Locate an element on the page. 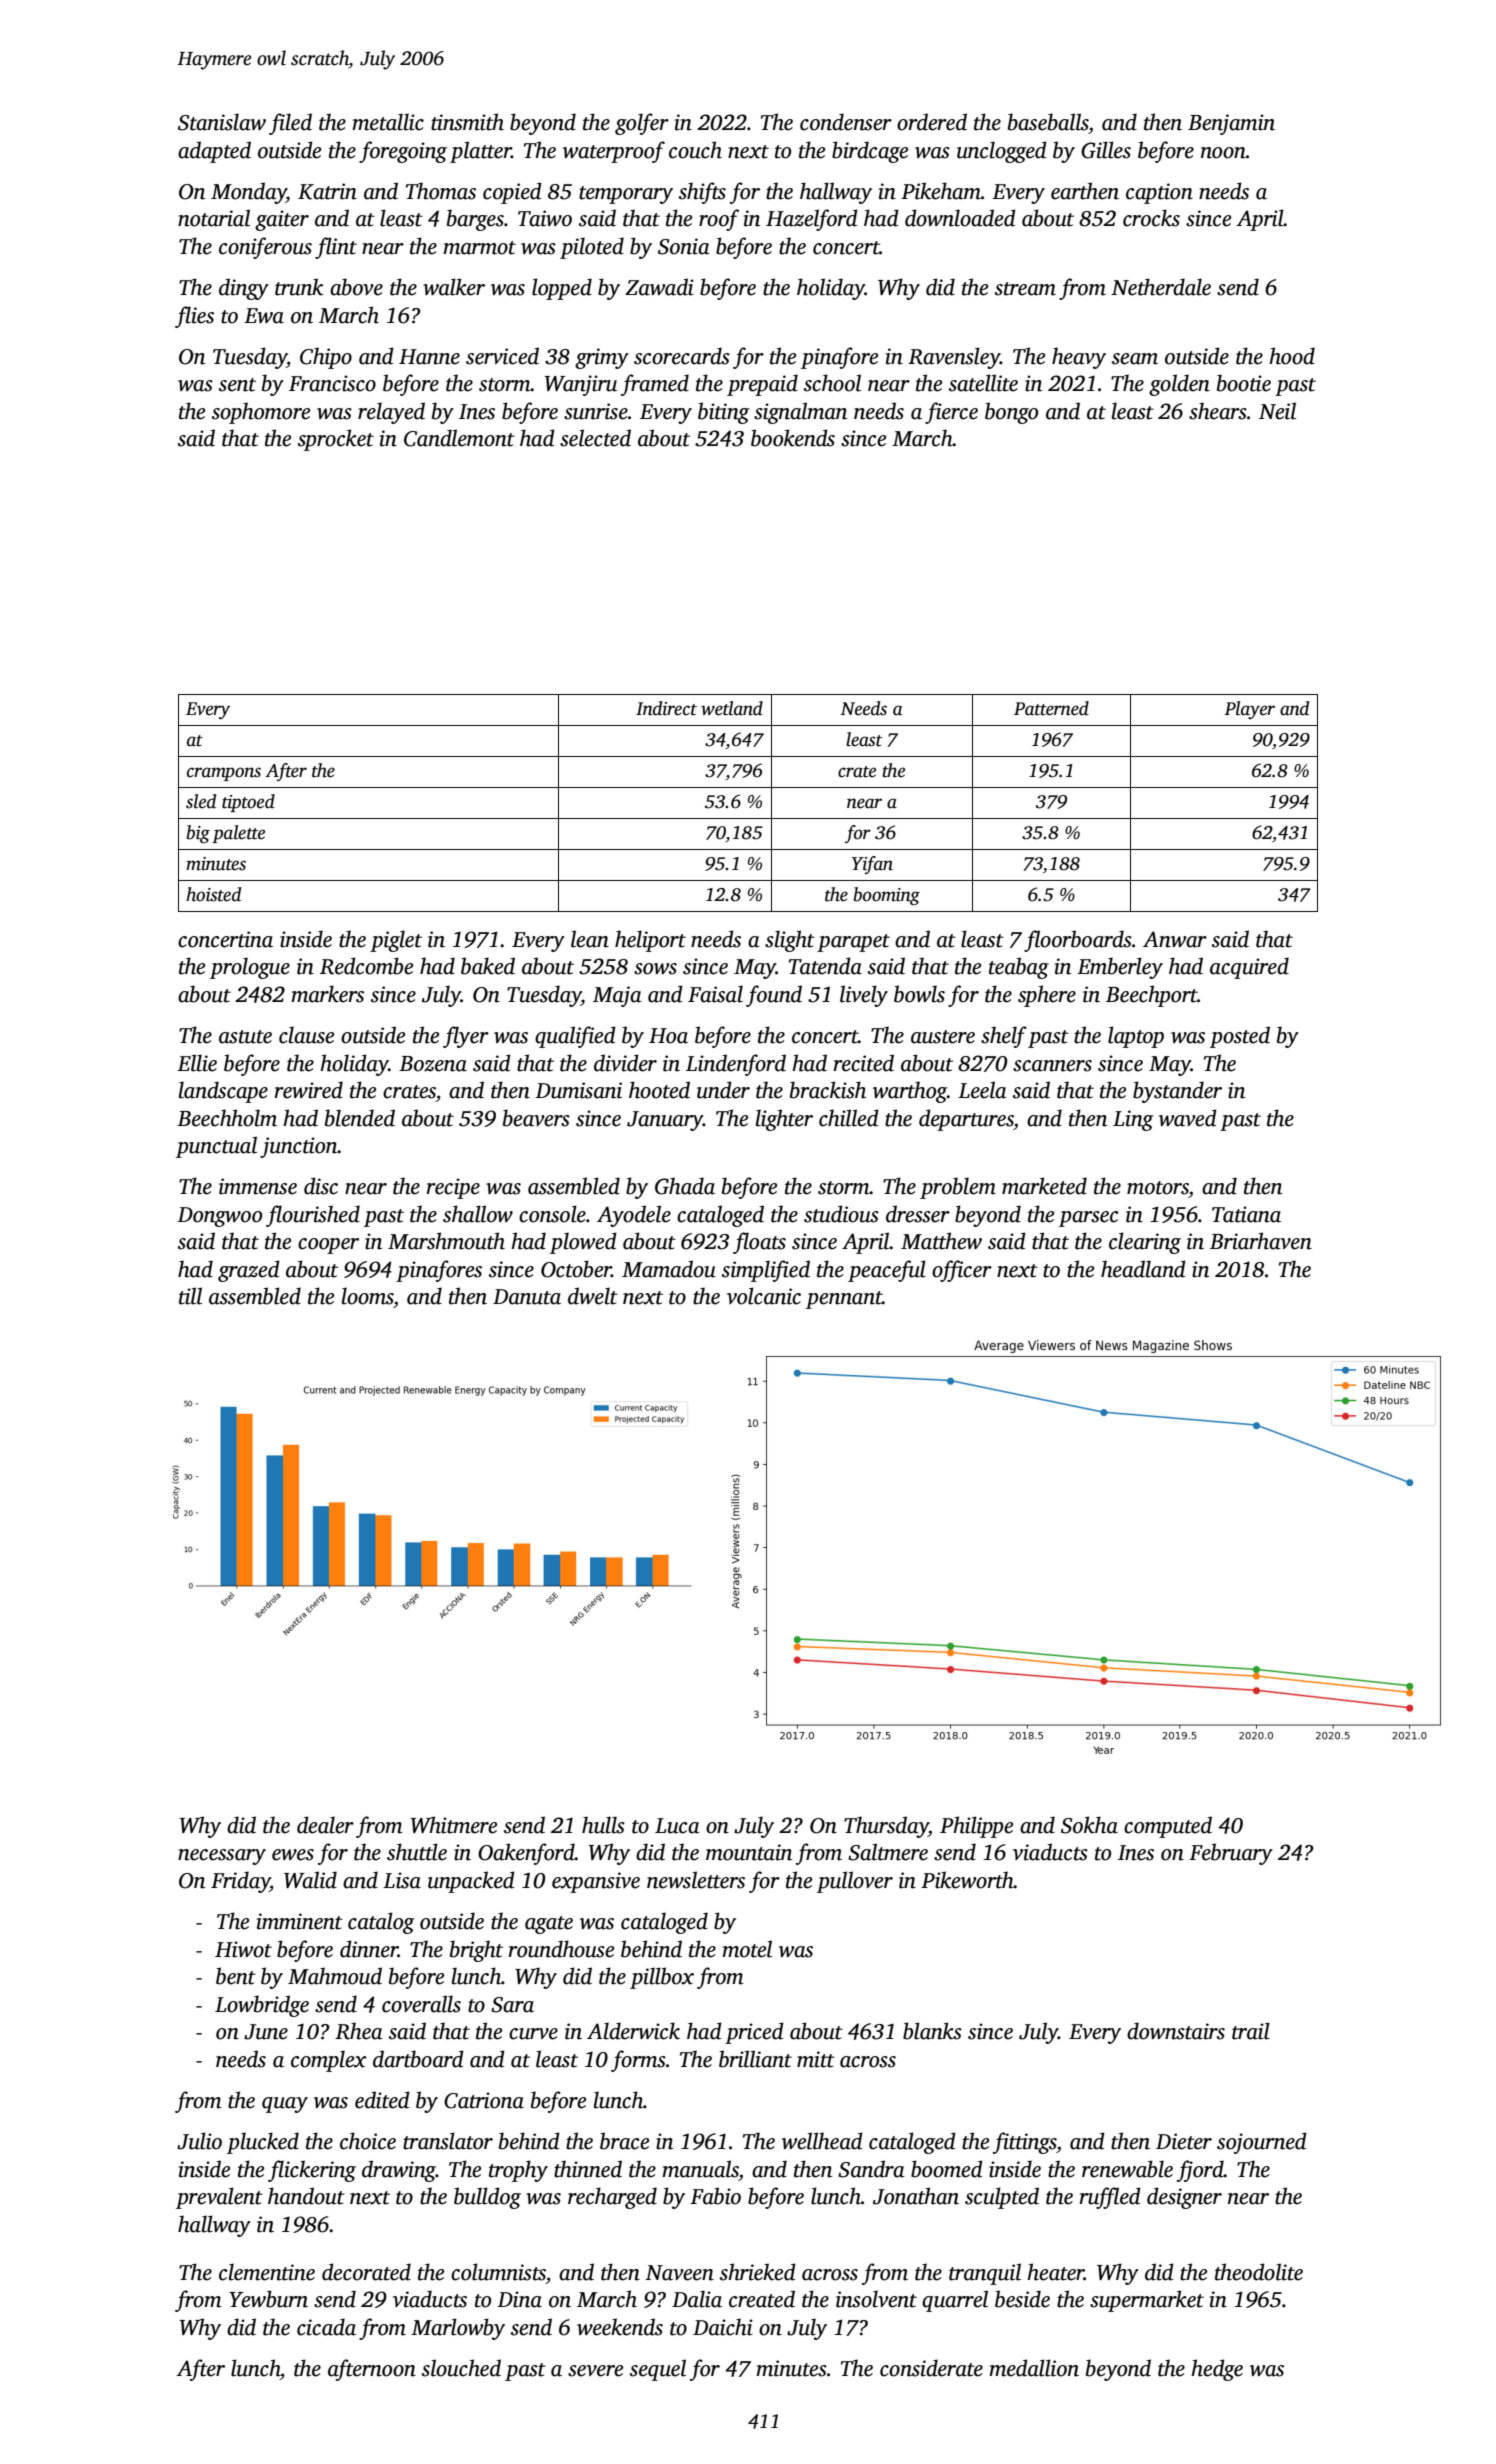 Image resolution: width=1496 pixels, height=2464 pixels. Yewburn is located at coordinates (268, 2299).
